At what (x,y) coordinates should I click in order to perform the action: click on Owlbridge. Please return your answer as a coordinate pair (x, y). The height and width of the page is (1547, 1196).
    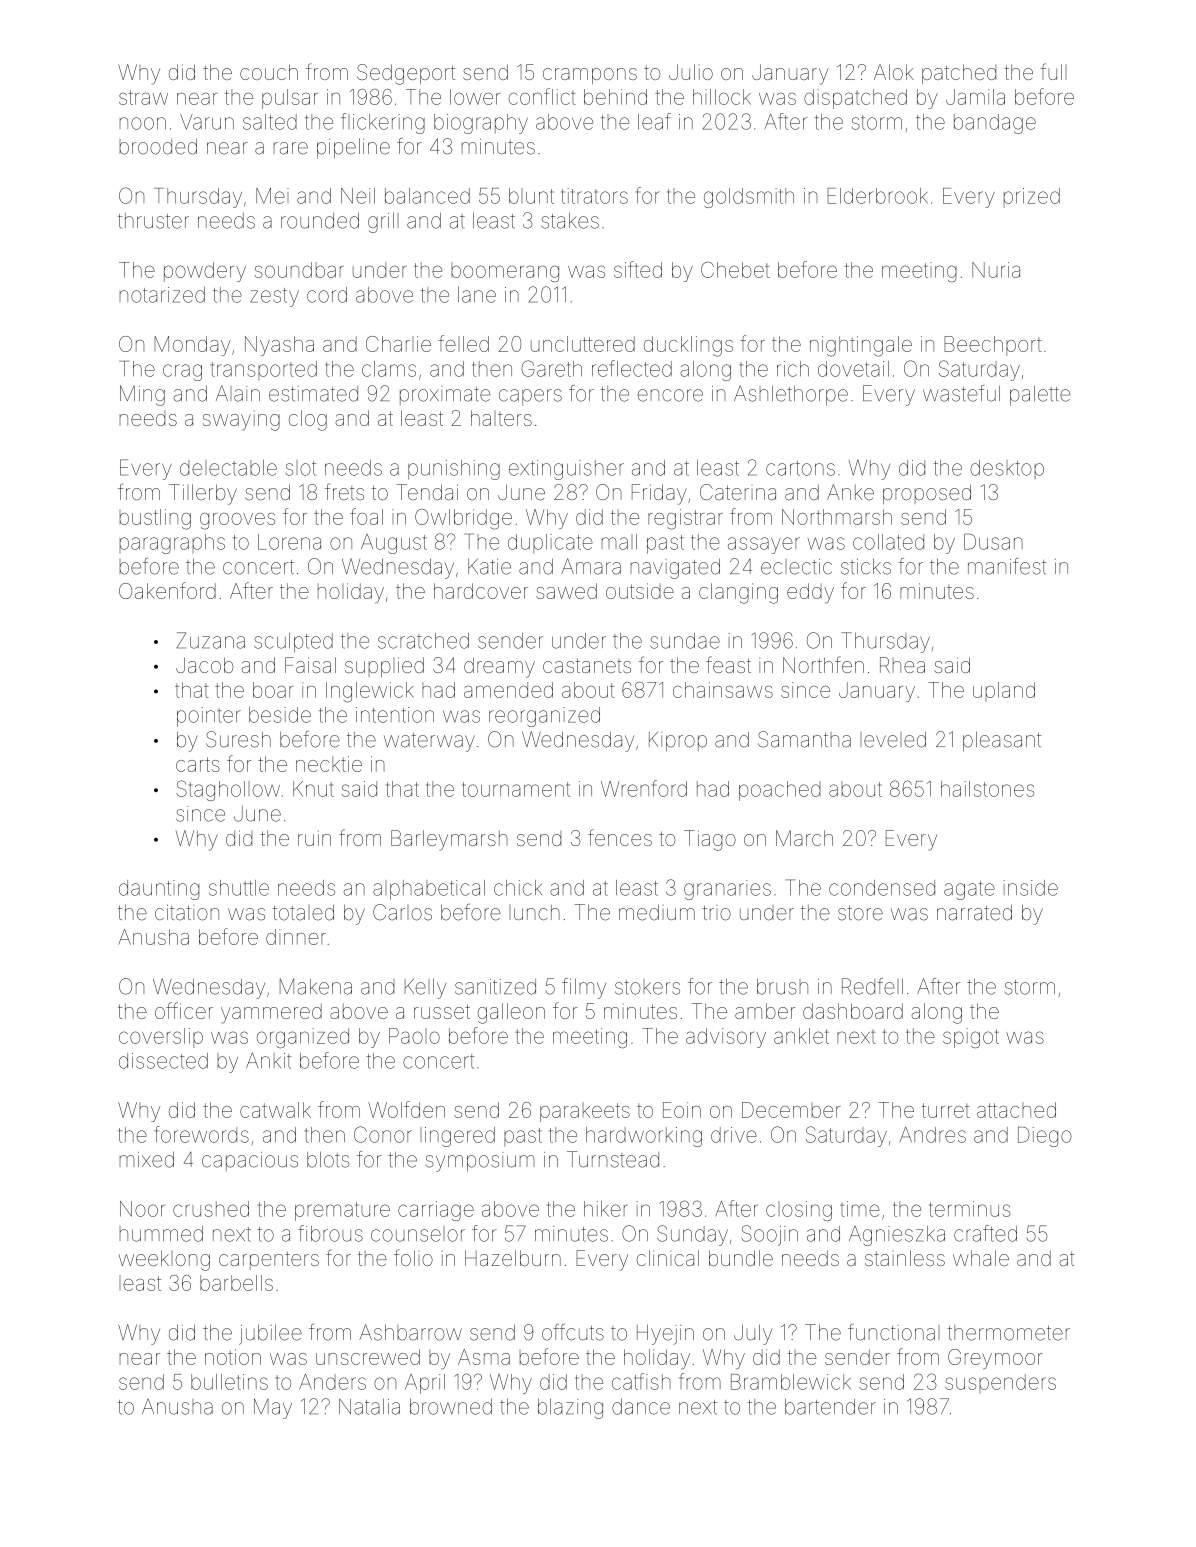
    Looking at the image, I should click on (463, 519).
